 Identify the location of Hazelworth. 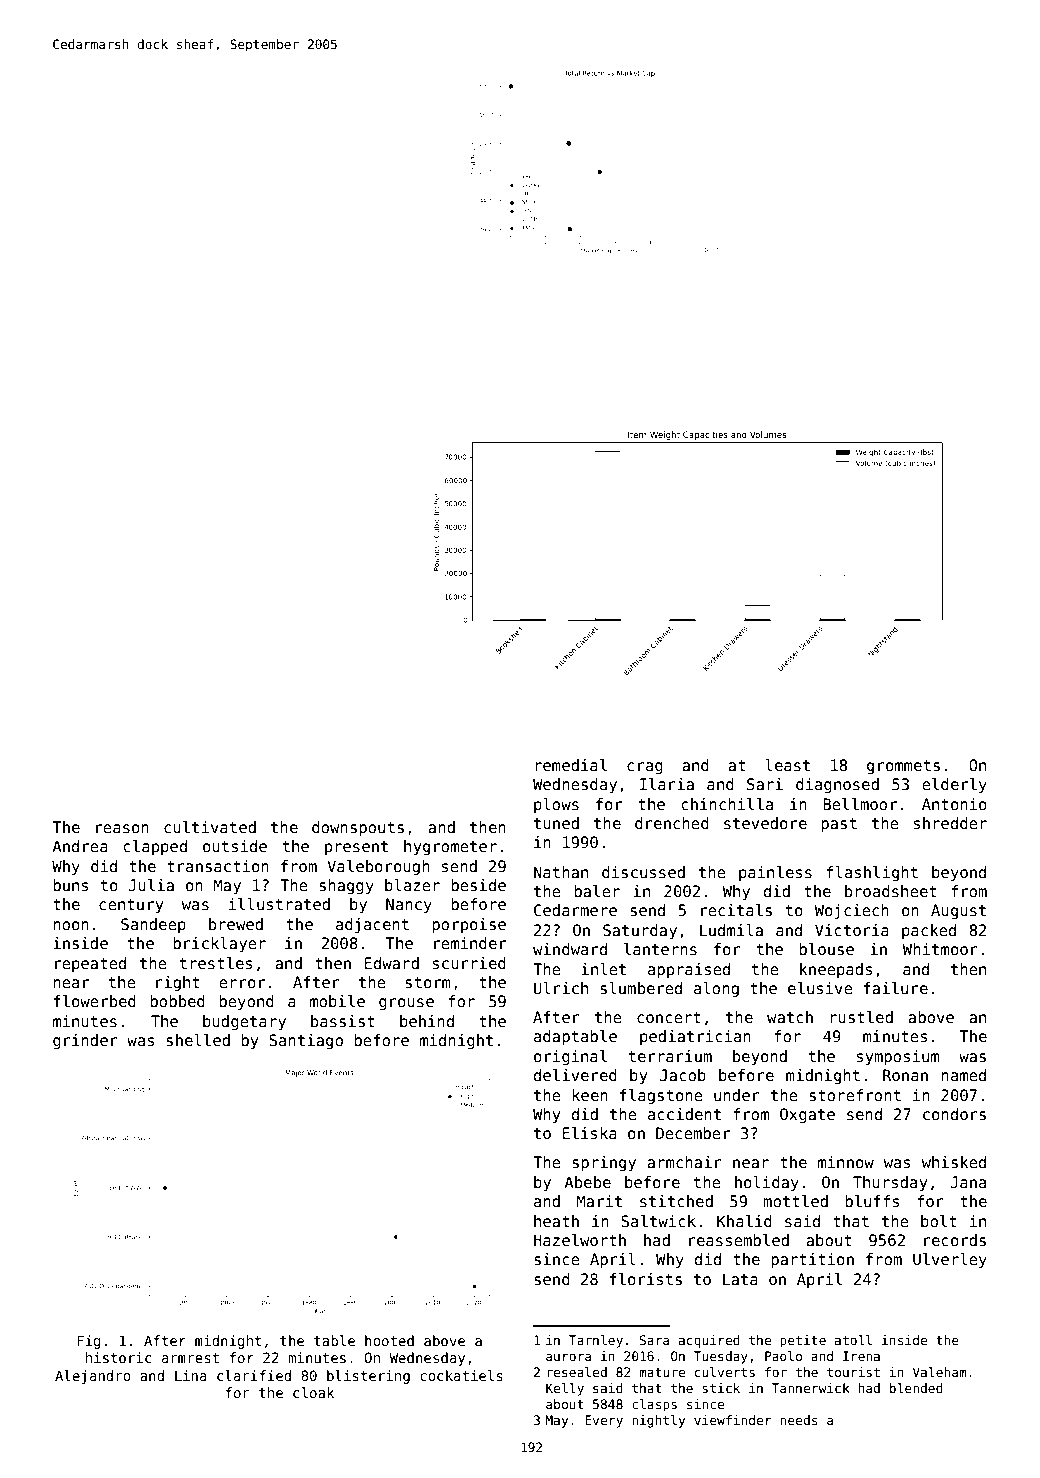
(580, 1240).
